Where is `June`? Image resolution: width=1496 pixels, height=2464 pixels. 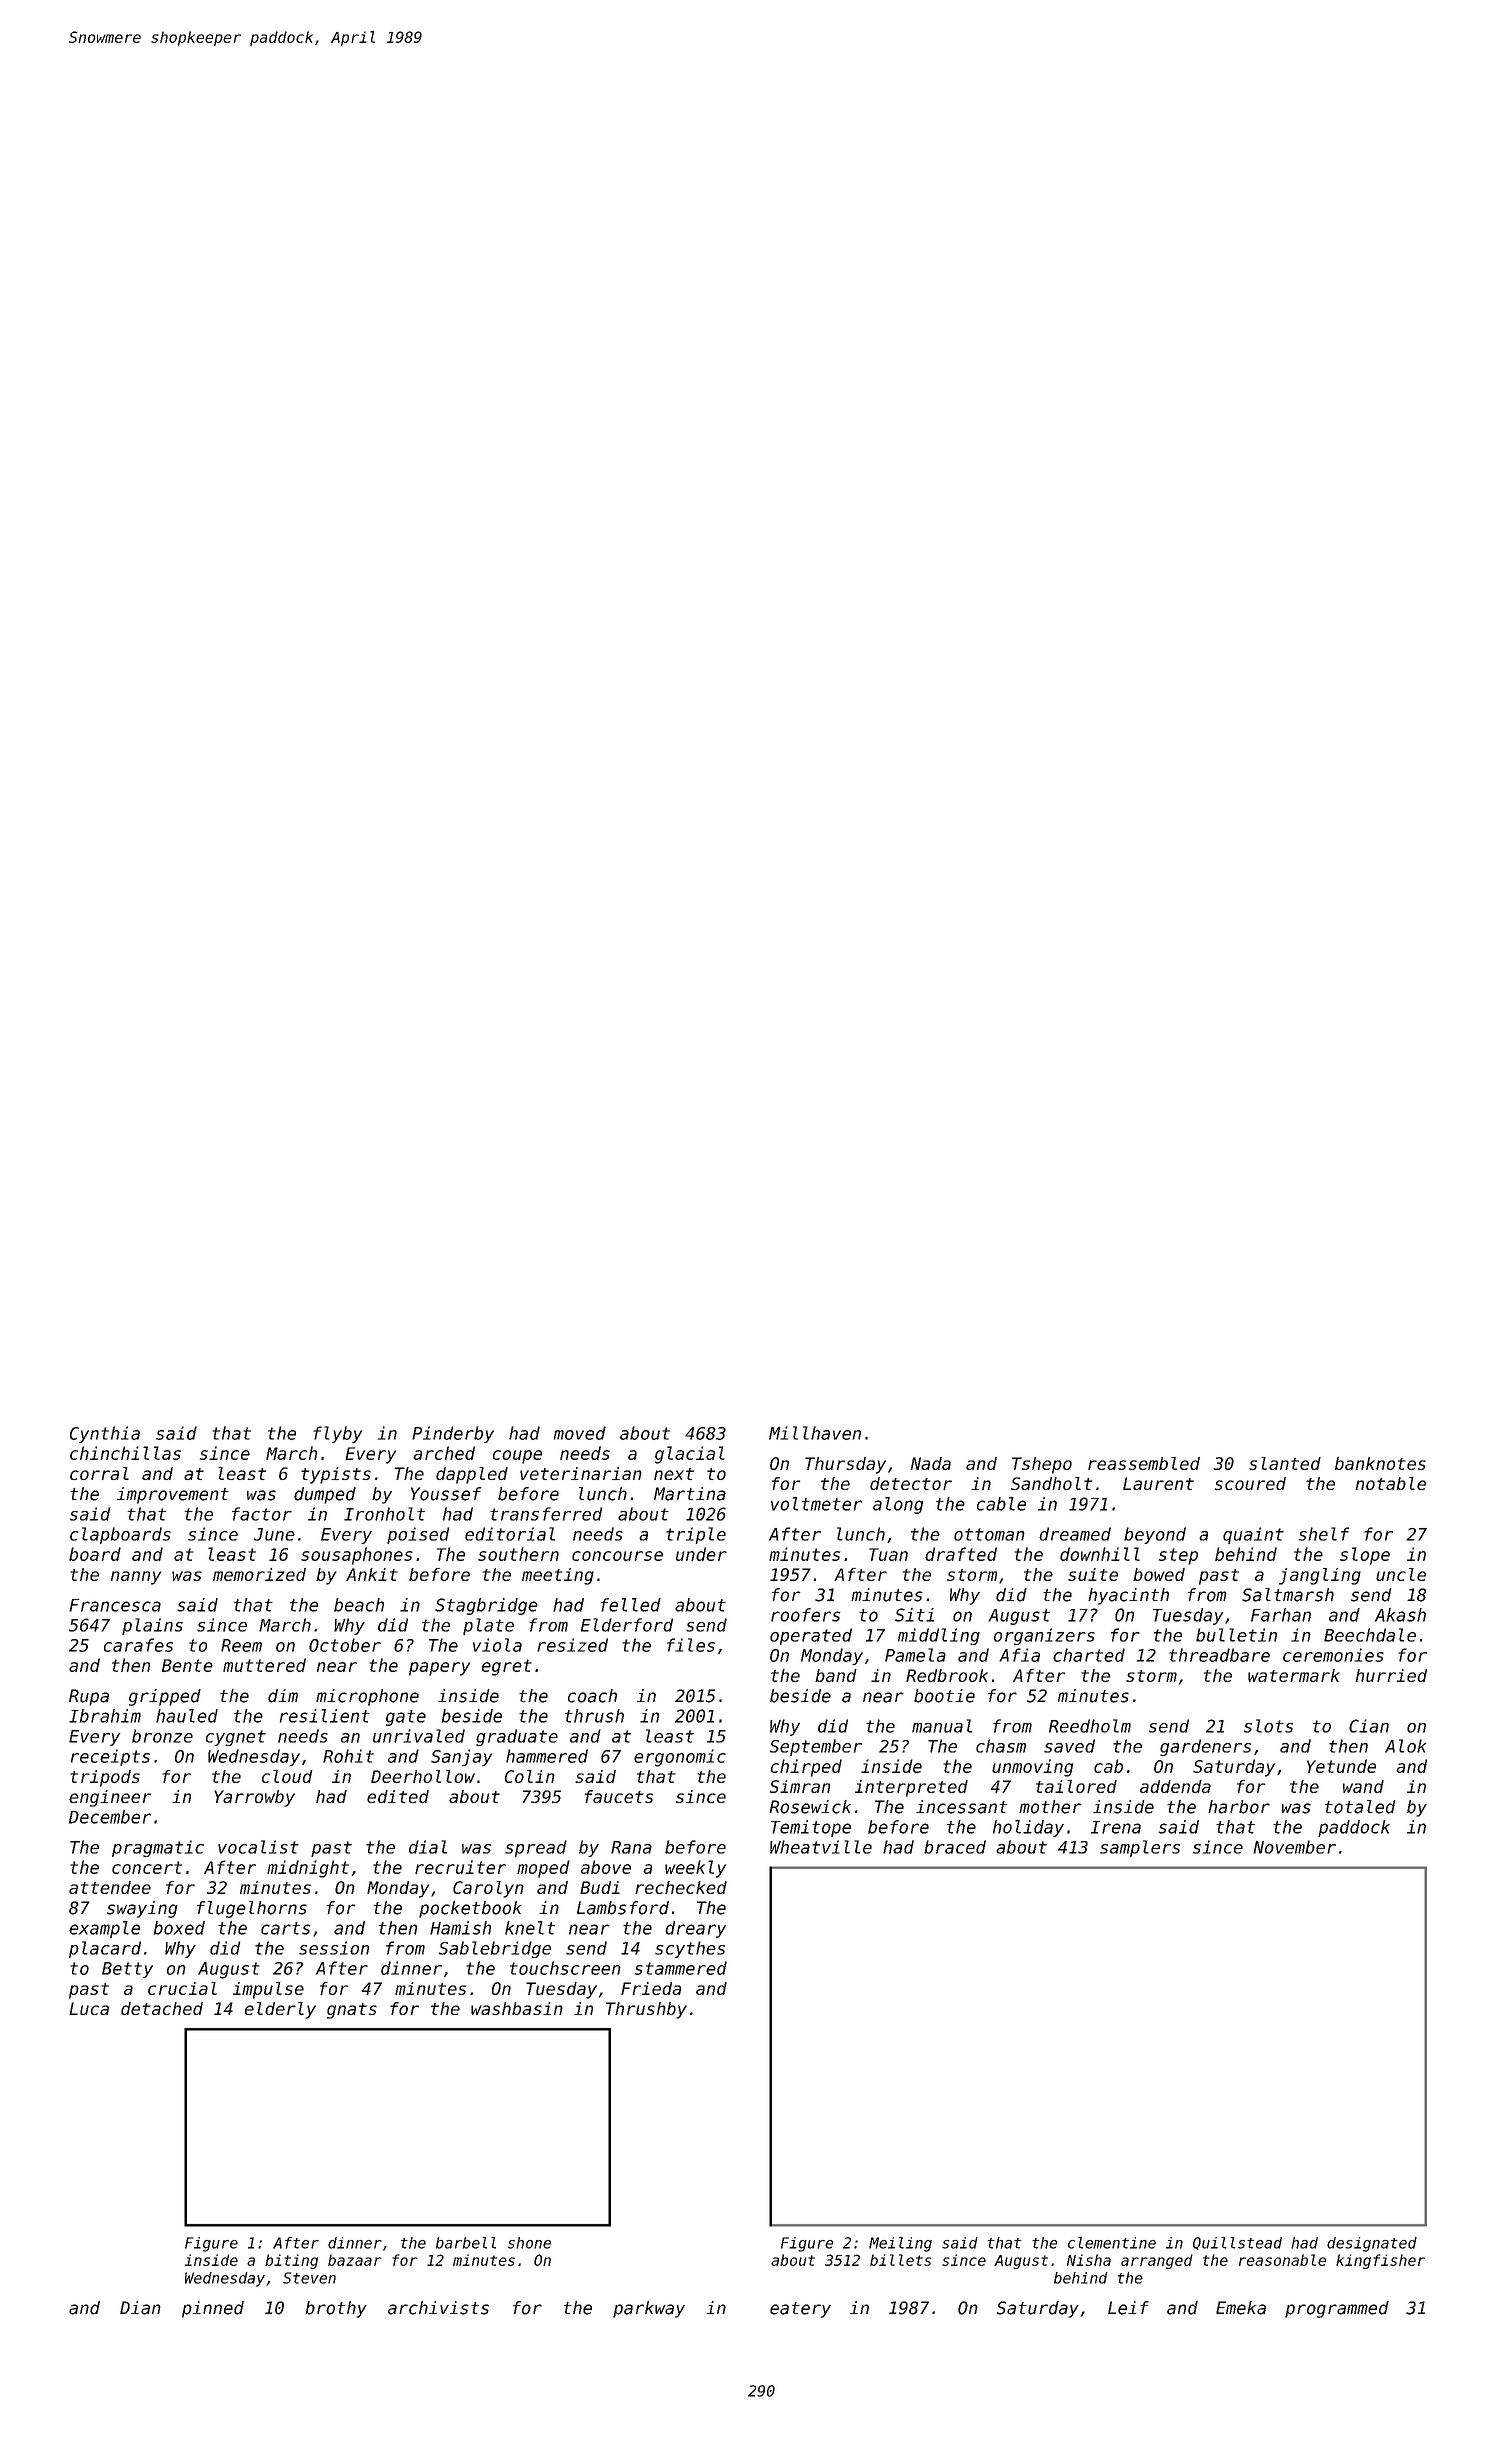 June is located at coordinates (274, 1534).
